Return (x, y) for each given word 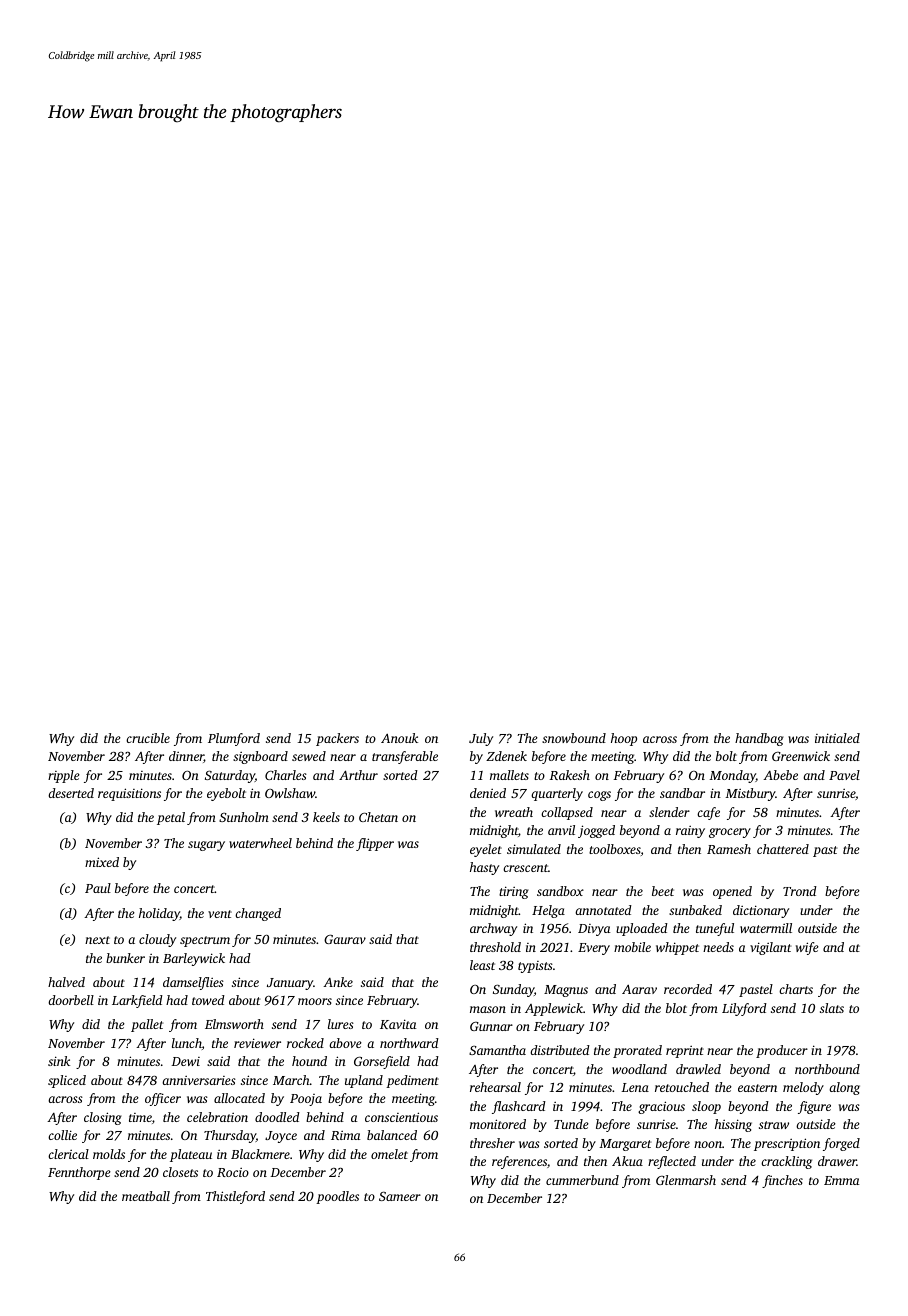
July (481, 739)
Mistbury (750, 794)
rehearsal (495, 1087)
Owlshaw (290, 793)
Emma (842, 1180)
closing (103, 1118)
